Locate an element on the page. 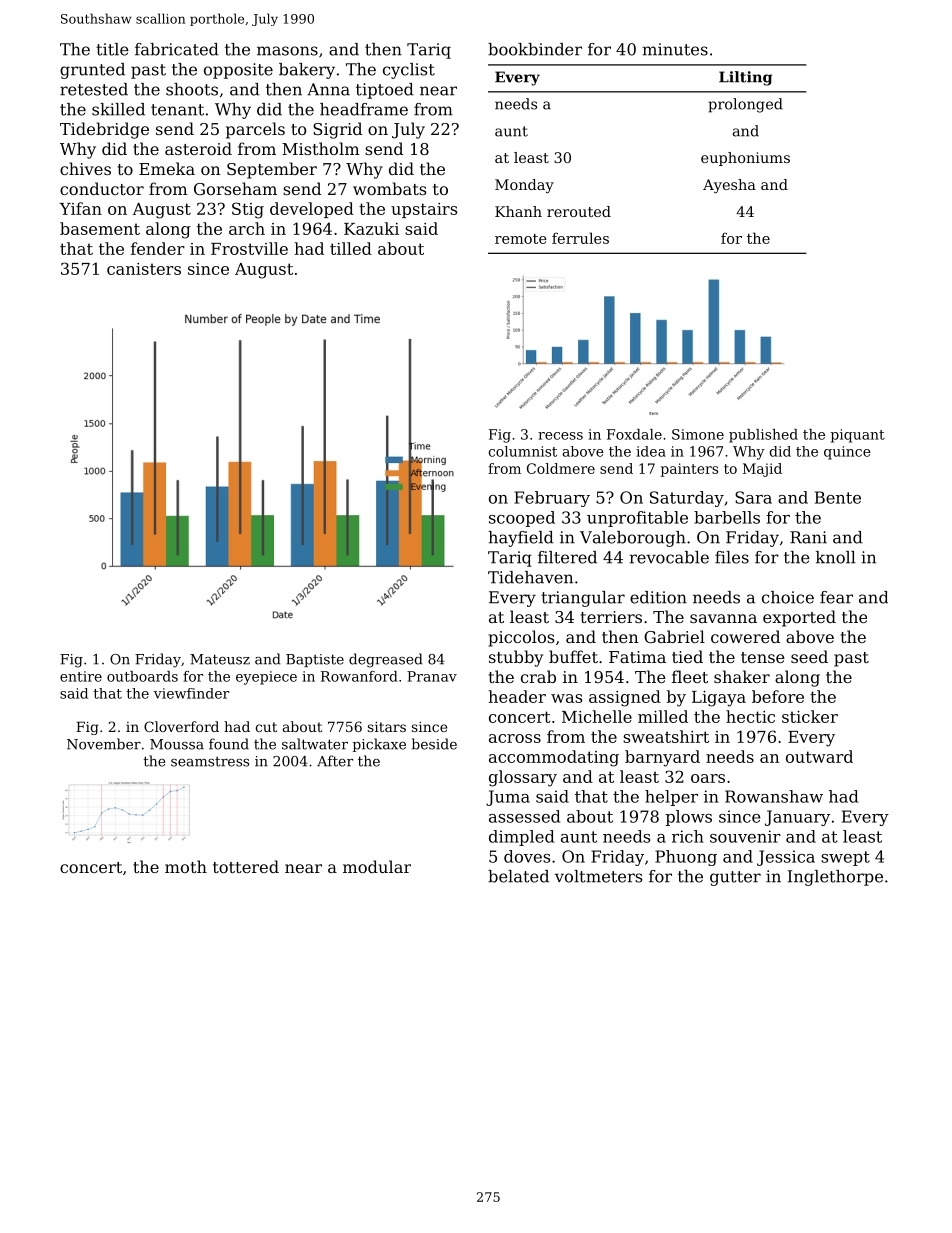  Ayesha is located at coordinates (729, 186).
